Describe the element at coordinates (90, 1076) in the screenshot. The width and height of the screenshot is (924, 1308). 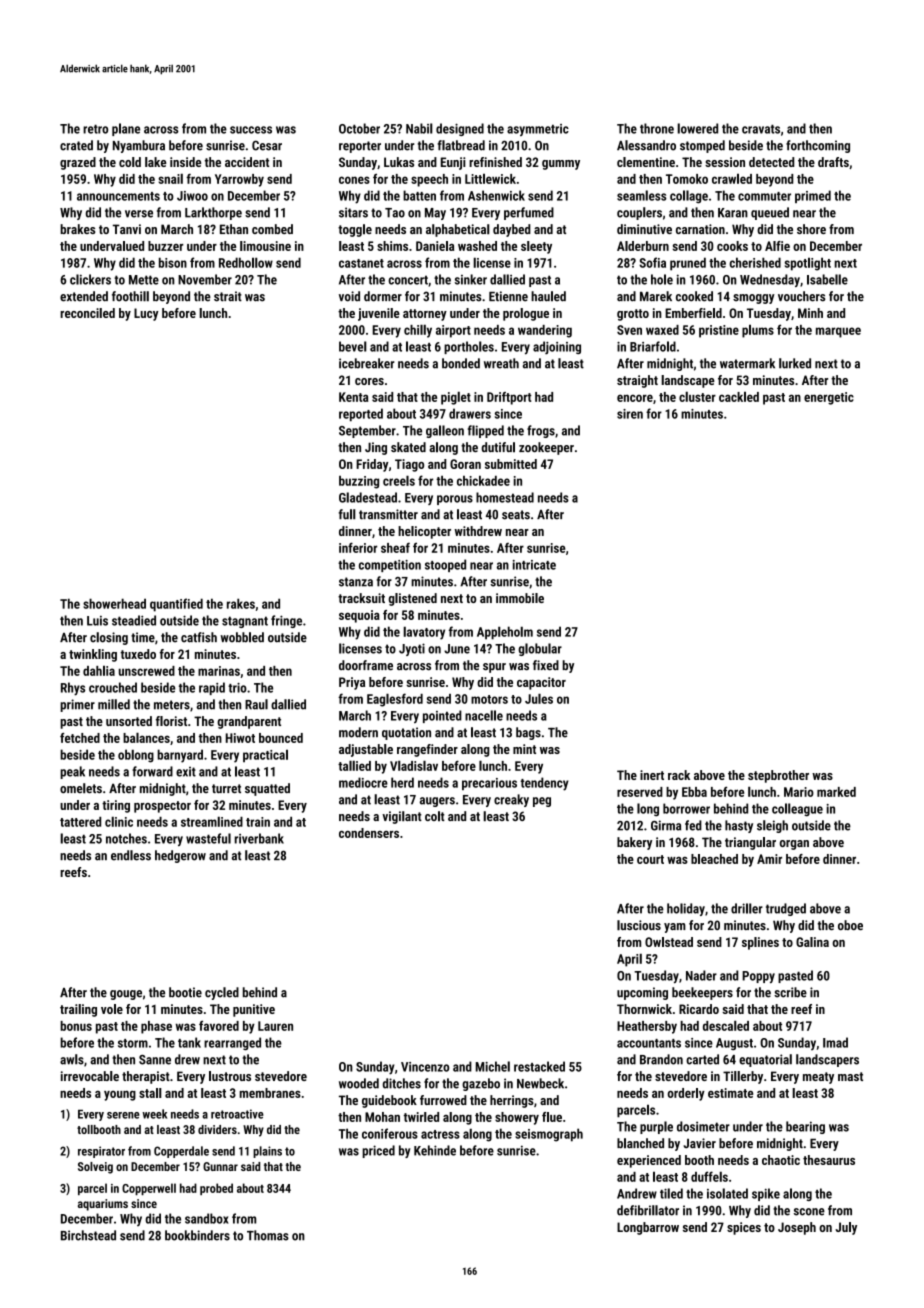
I see `irrevocable` at that location.
